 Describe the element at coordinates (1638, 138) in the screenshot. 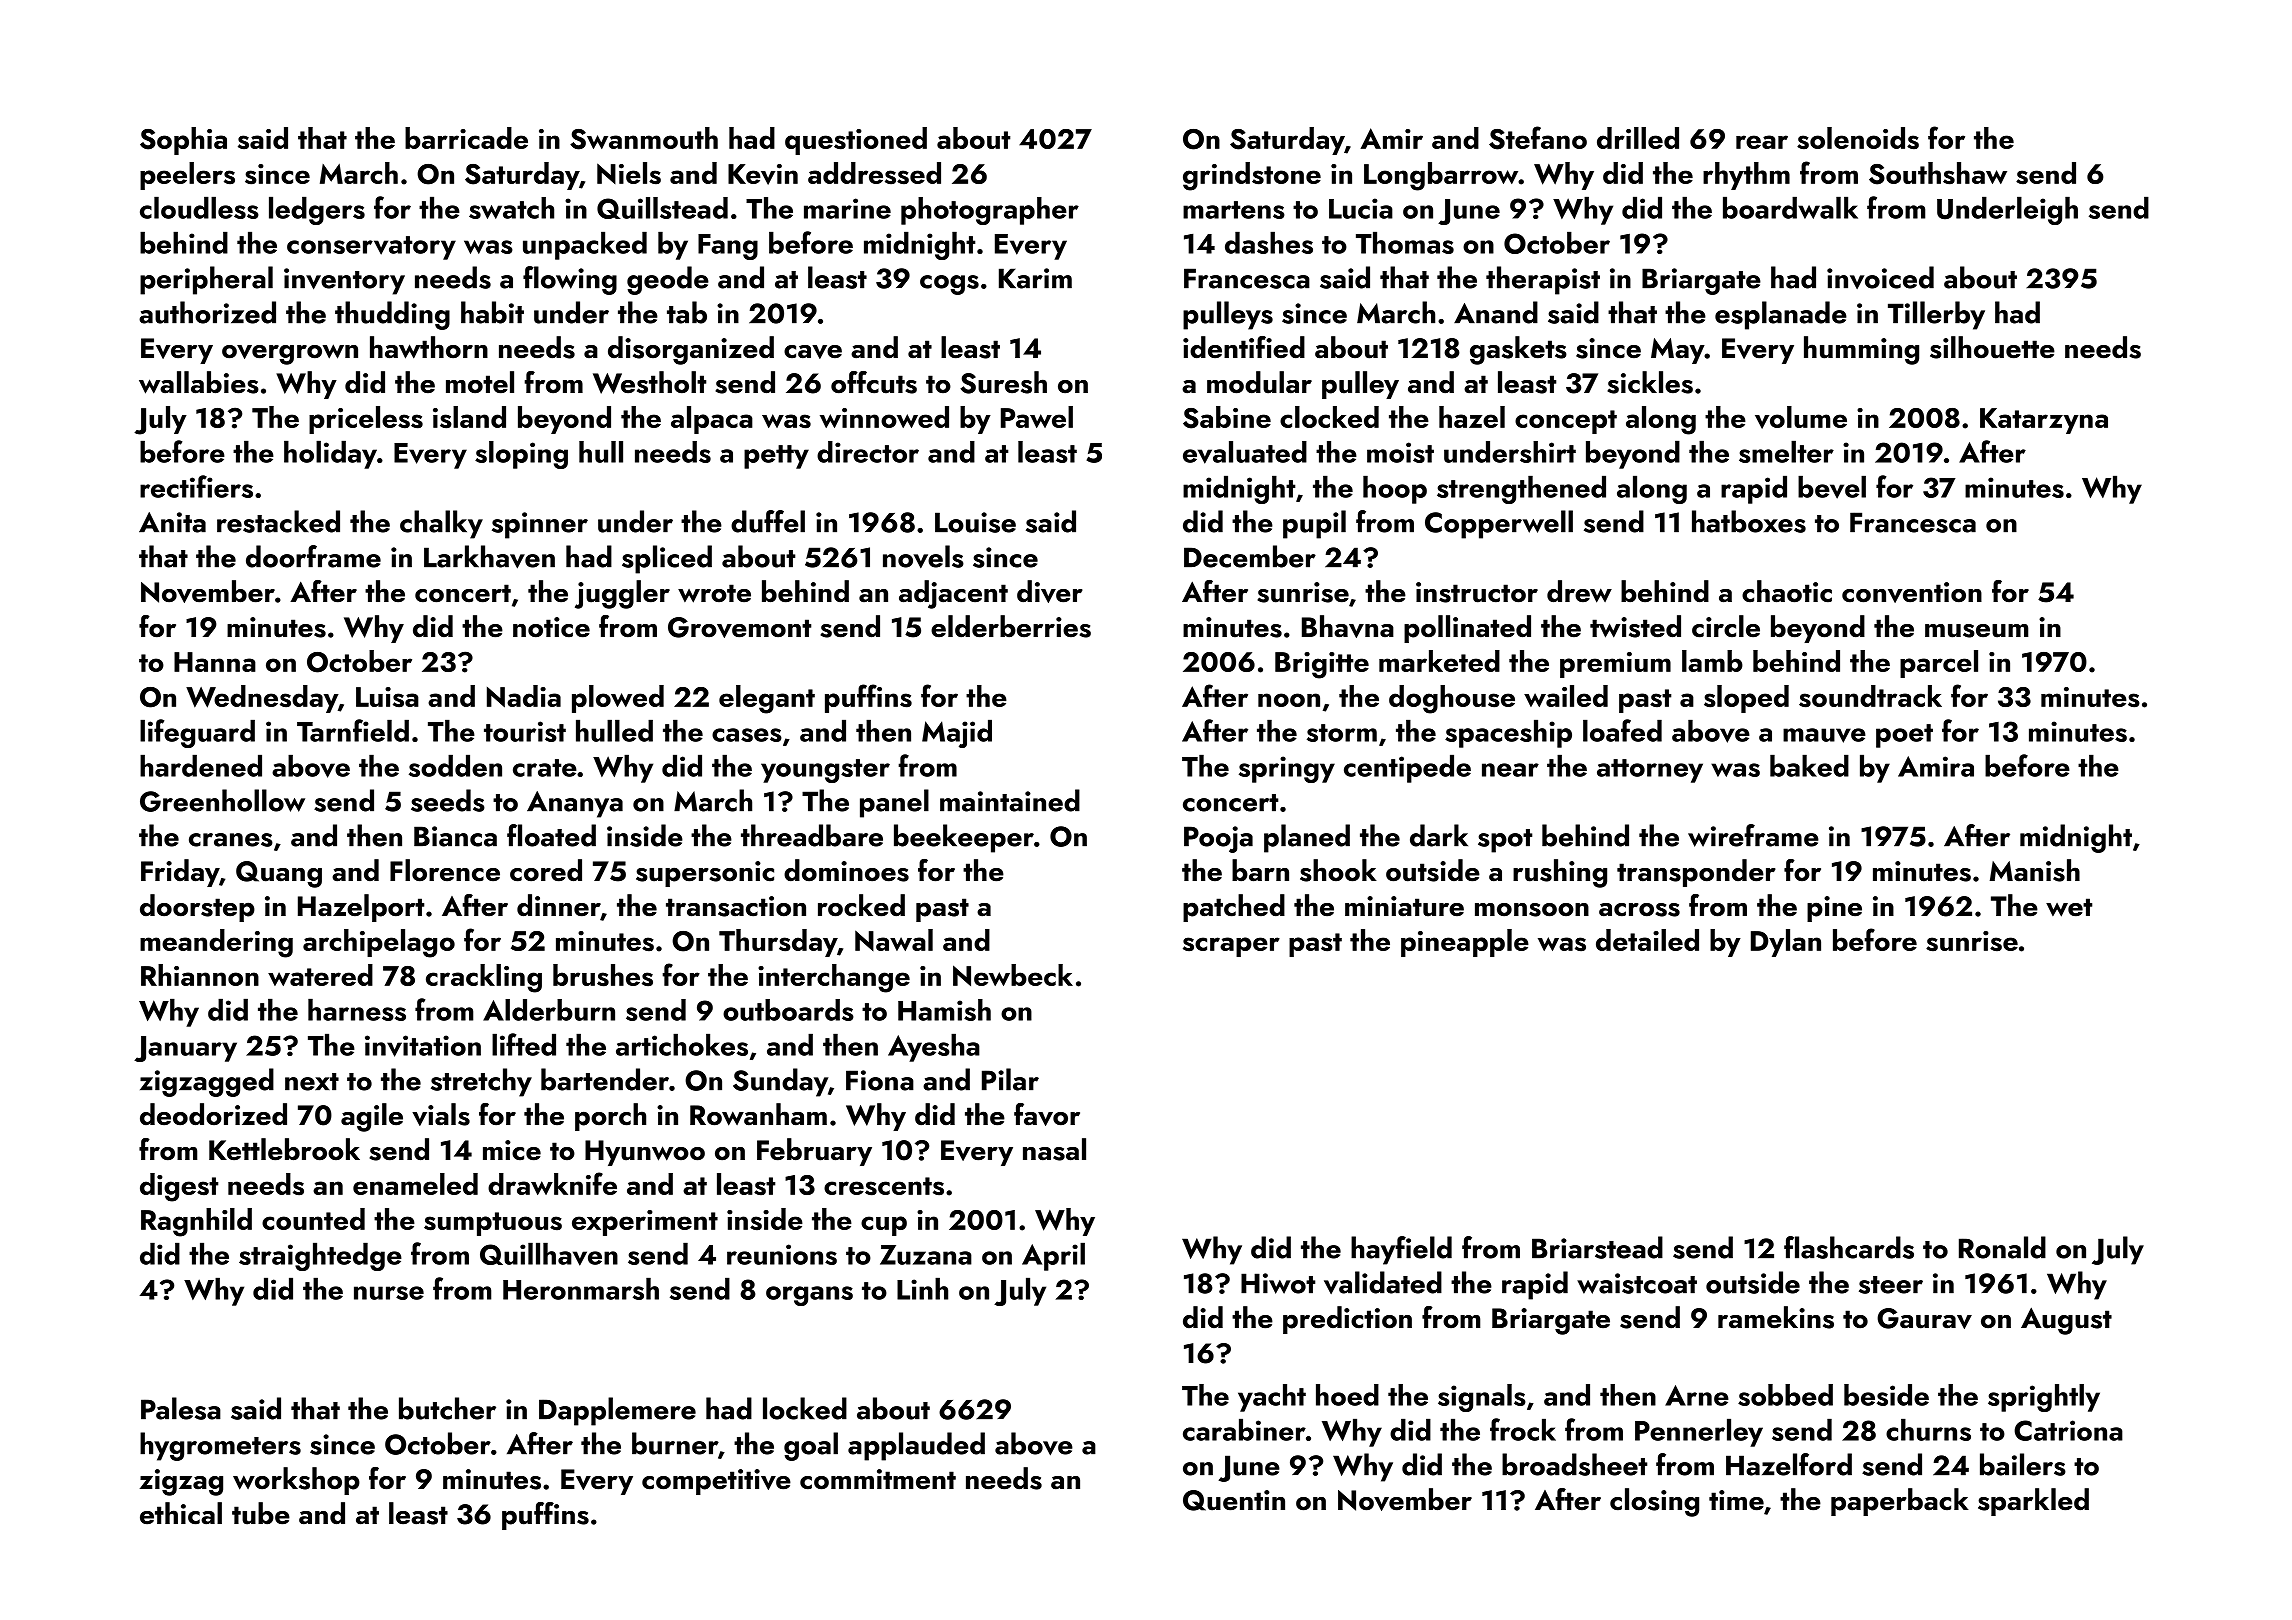

I see `drilled` at that location.
